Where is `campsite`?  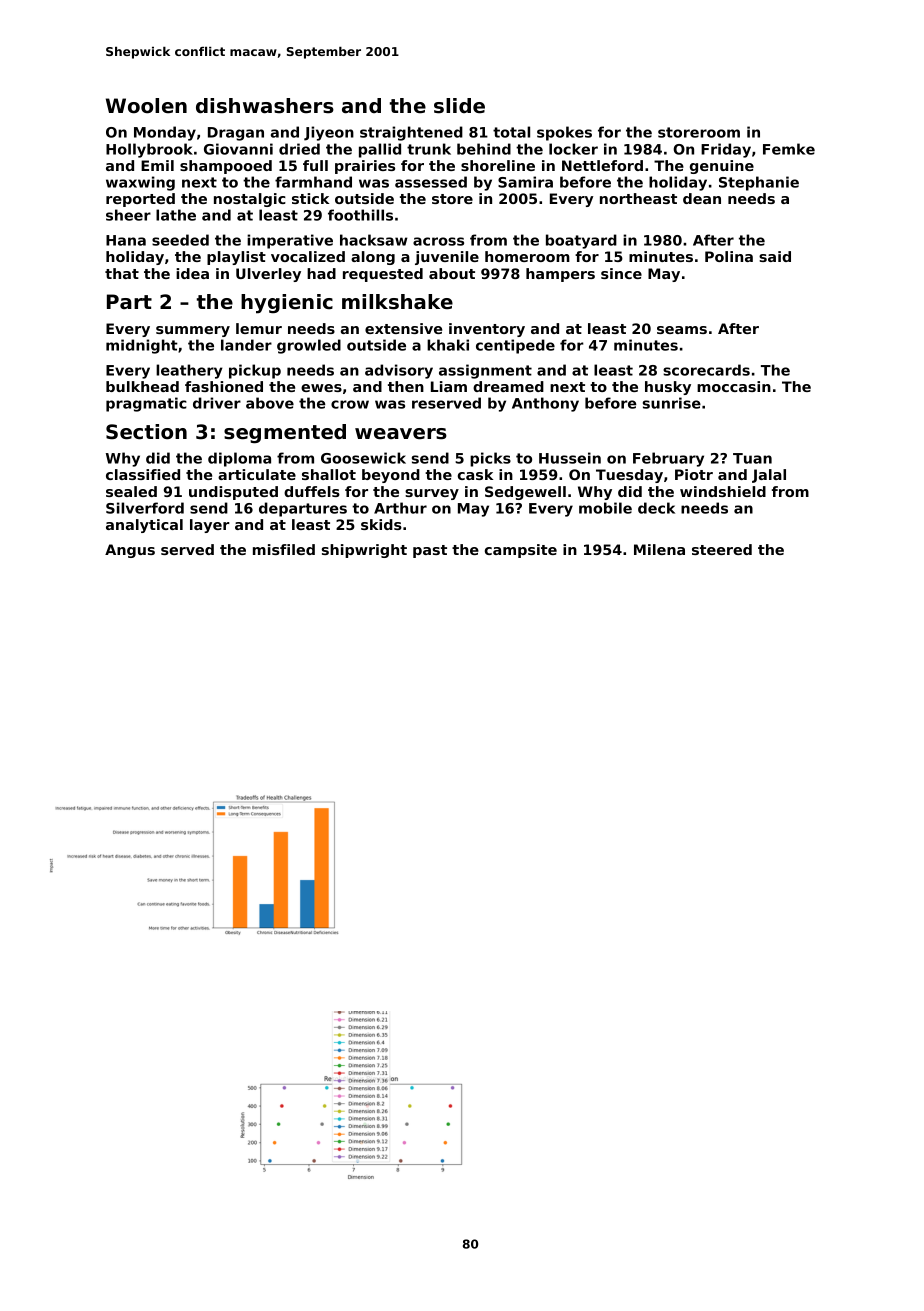 campsite is located at coordinates (521, 551).
